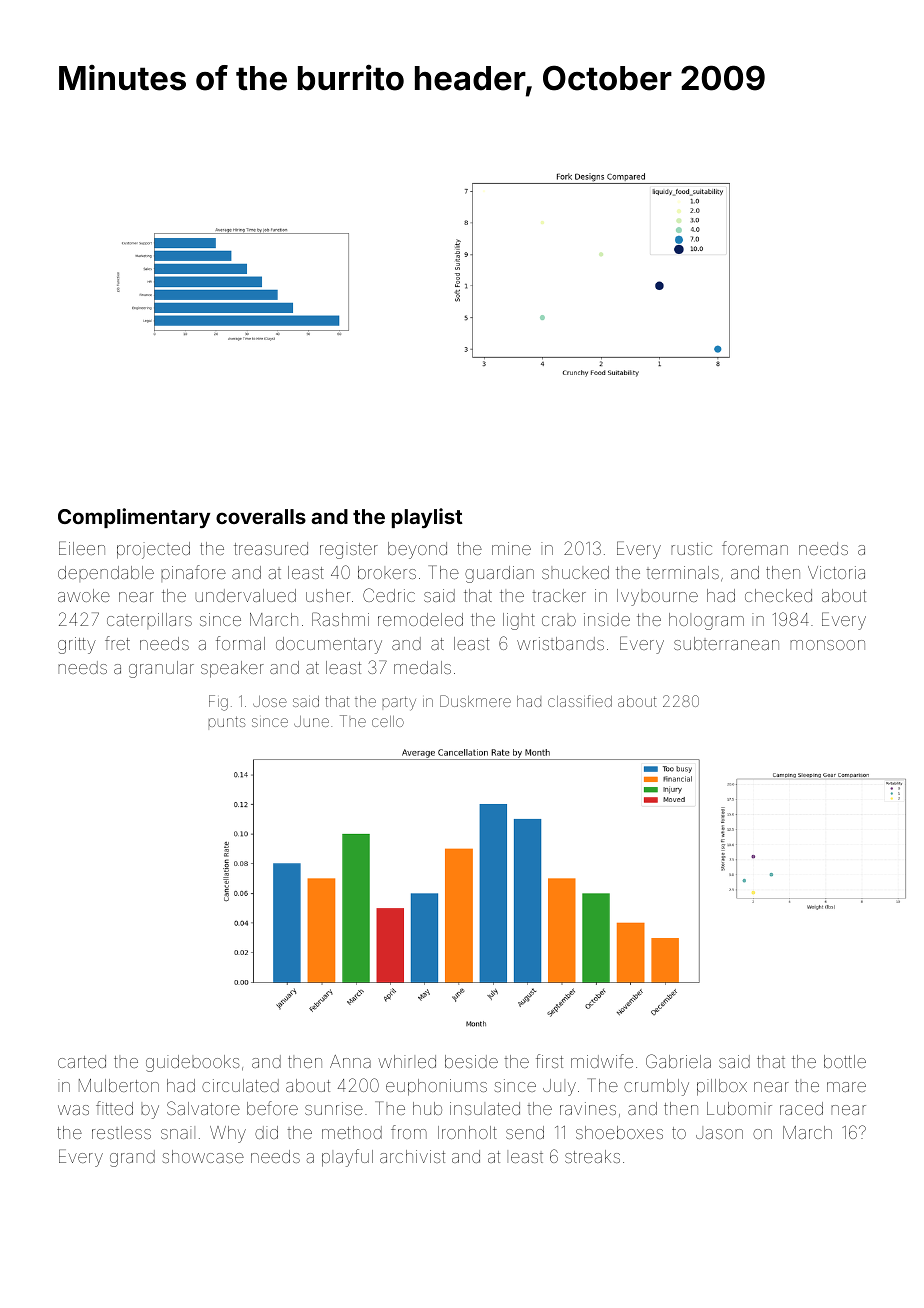  Describe the element at coordinates (726, 643) in the screenshot. I see `subterranean` at that location.
